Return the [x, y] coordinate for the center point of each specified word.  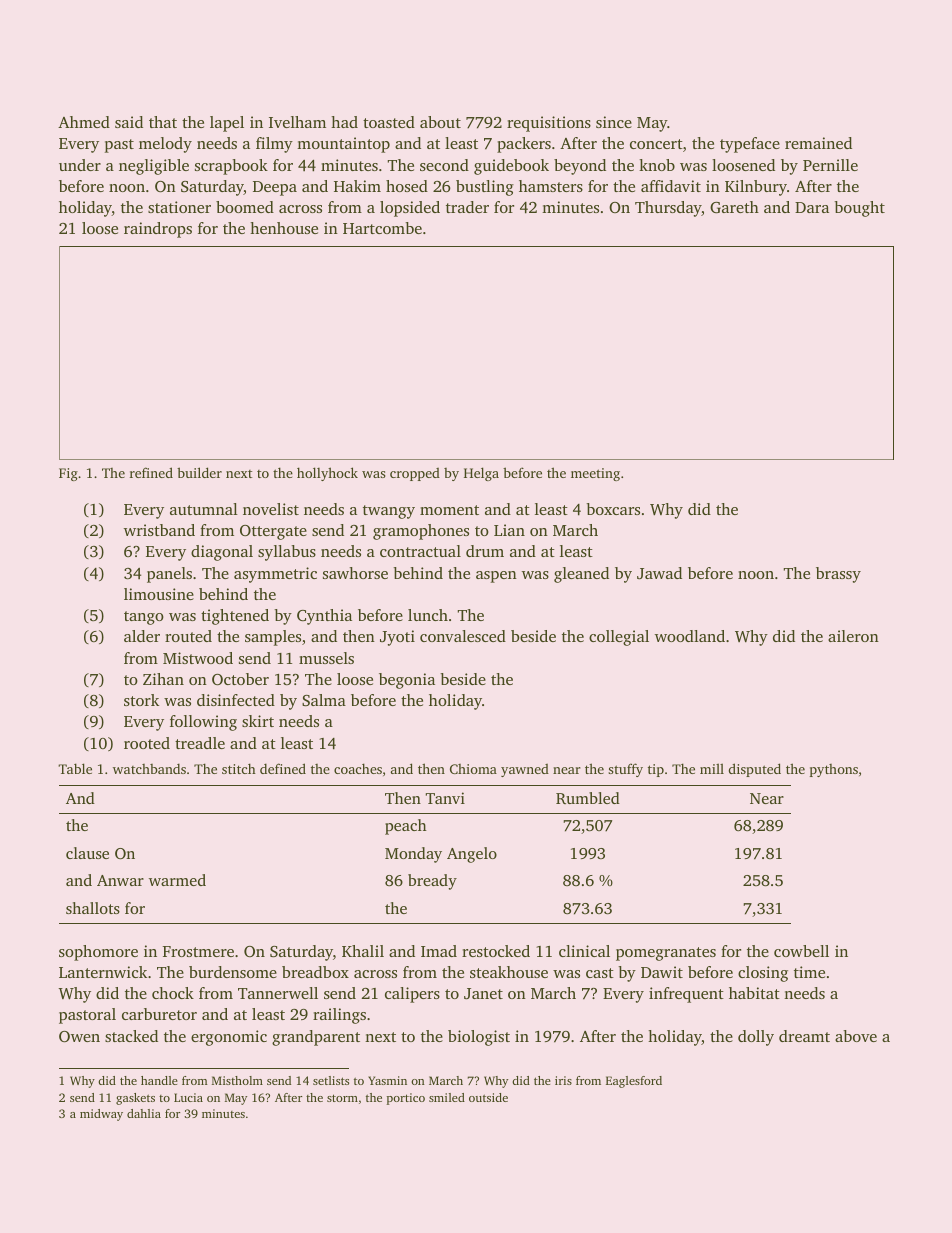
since [614, 122]
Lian [509, 530]
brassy [838, 575]
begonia [407, 681]
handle [159, 1080]
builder [199, 472]
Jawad [659, 573]
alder [142, 636]
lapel [227, 124]
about [440, 122]
